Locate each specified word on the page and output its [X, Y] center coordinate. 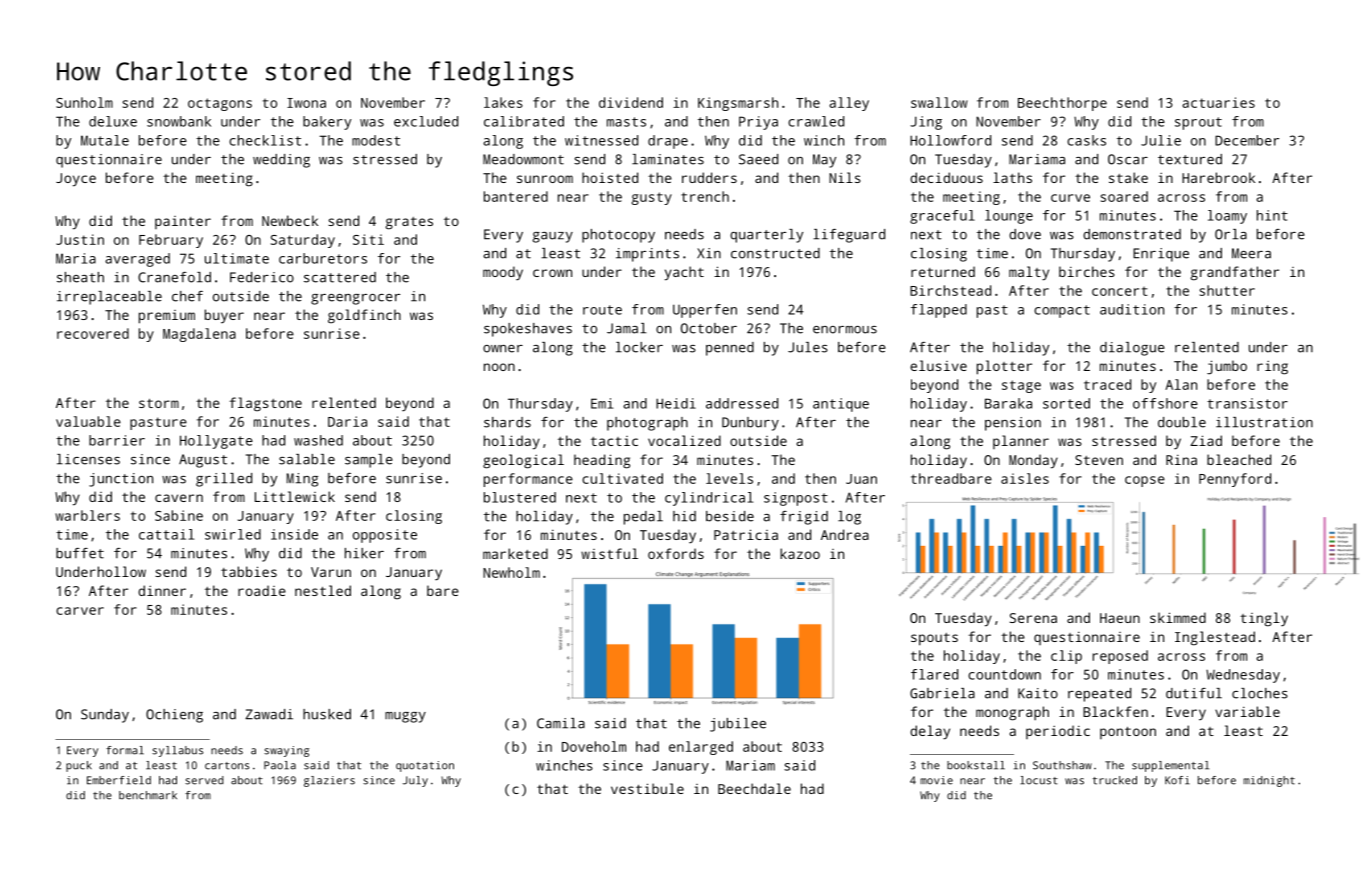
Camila [561, 723]
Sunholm [84, 102]
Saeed [758, 159]
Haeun [1120, 618]
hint [1272, 215]
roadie [262, 590]
